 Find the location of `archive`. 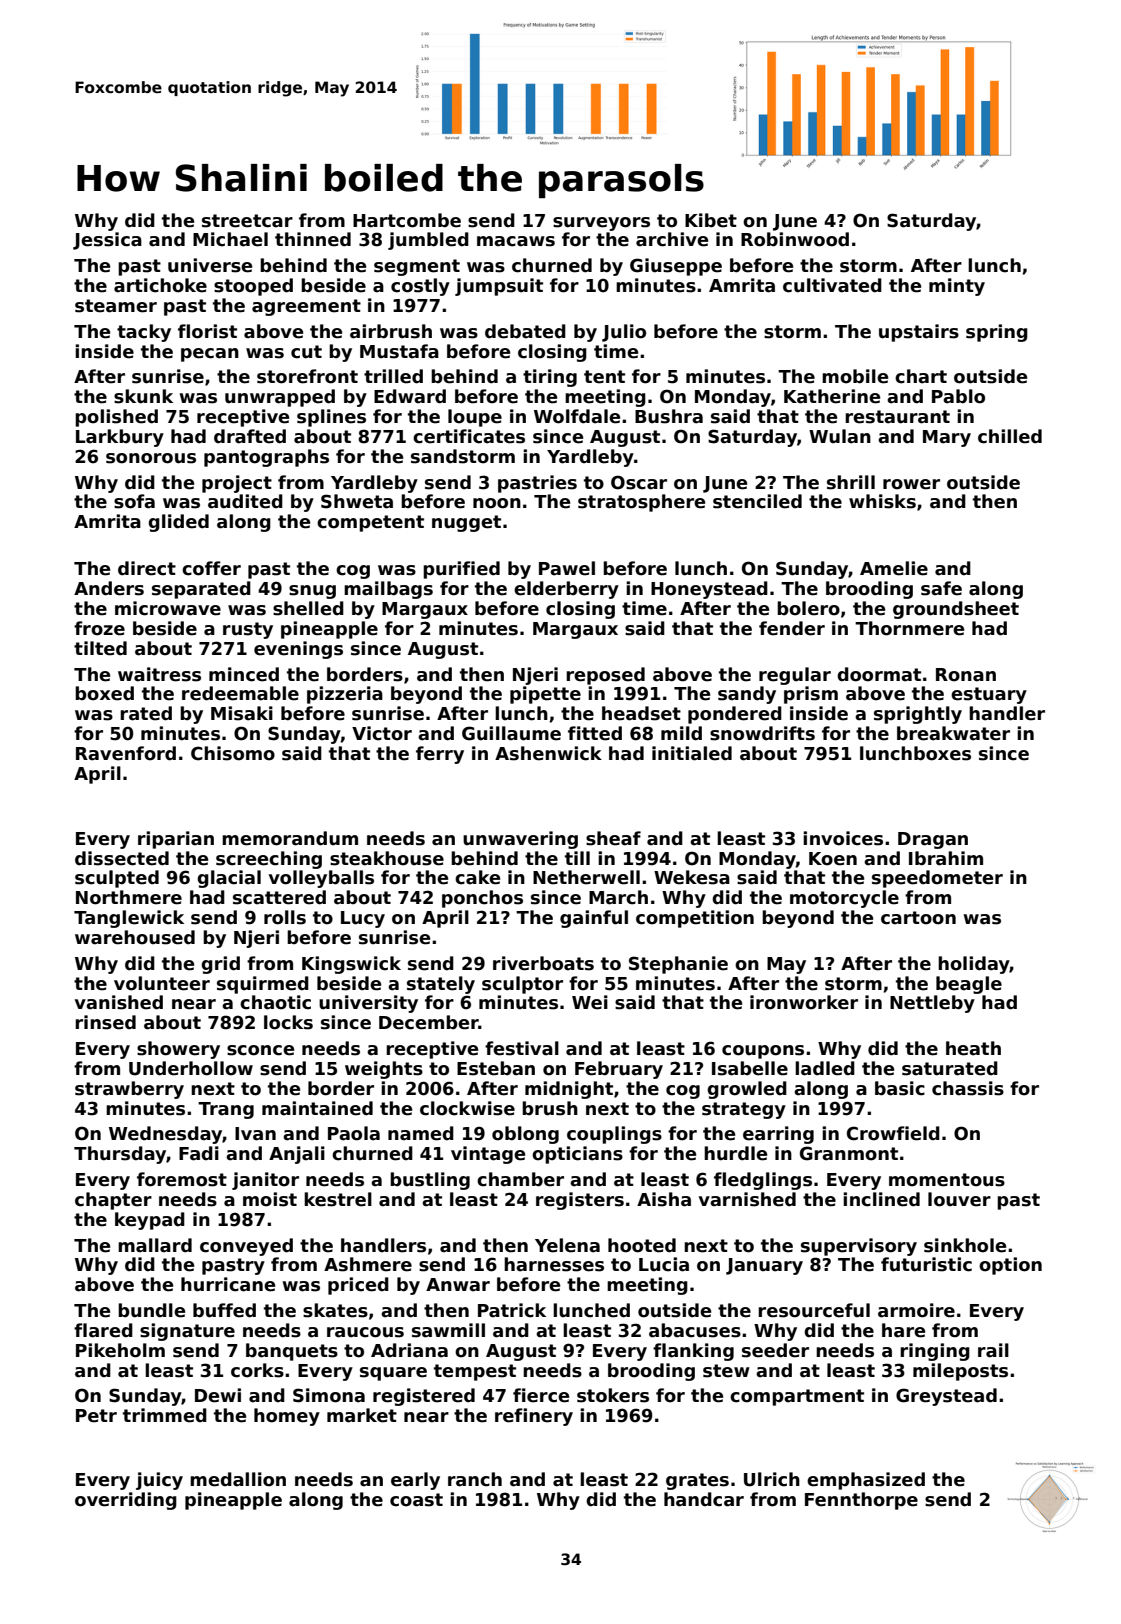

archive is located at coordinates (672, 239).
